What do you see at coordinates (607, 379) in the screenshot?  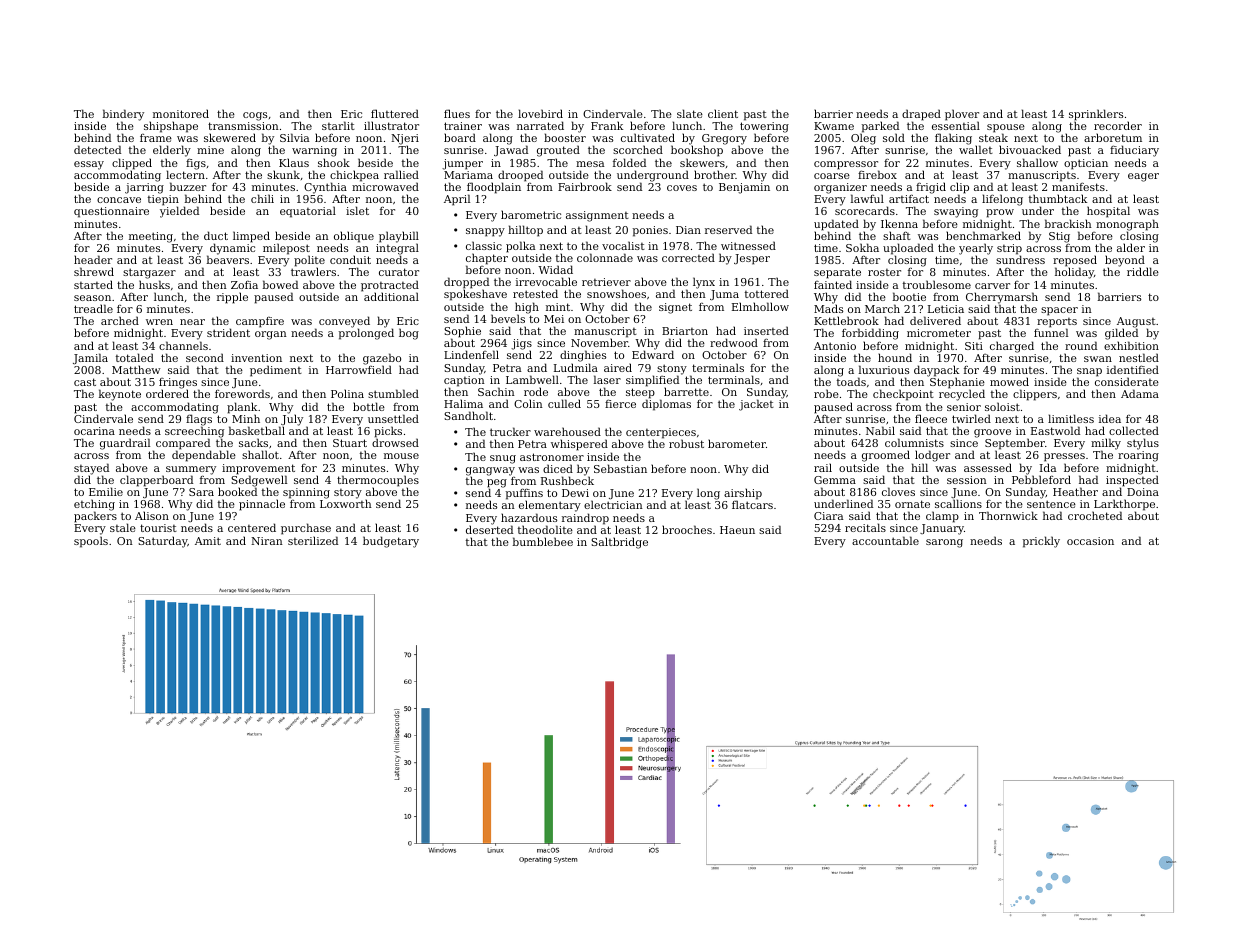 I see `laser` at bounding box center [607, 379].
